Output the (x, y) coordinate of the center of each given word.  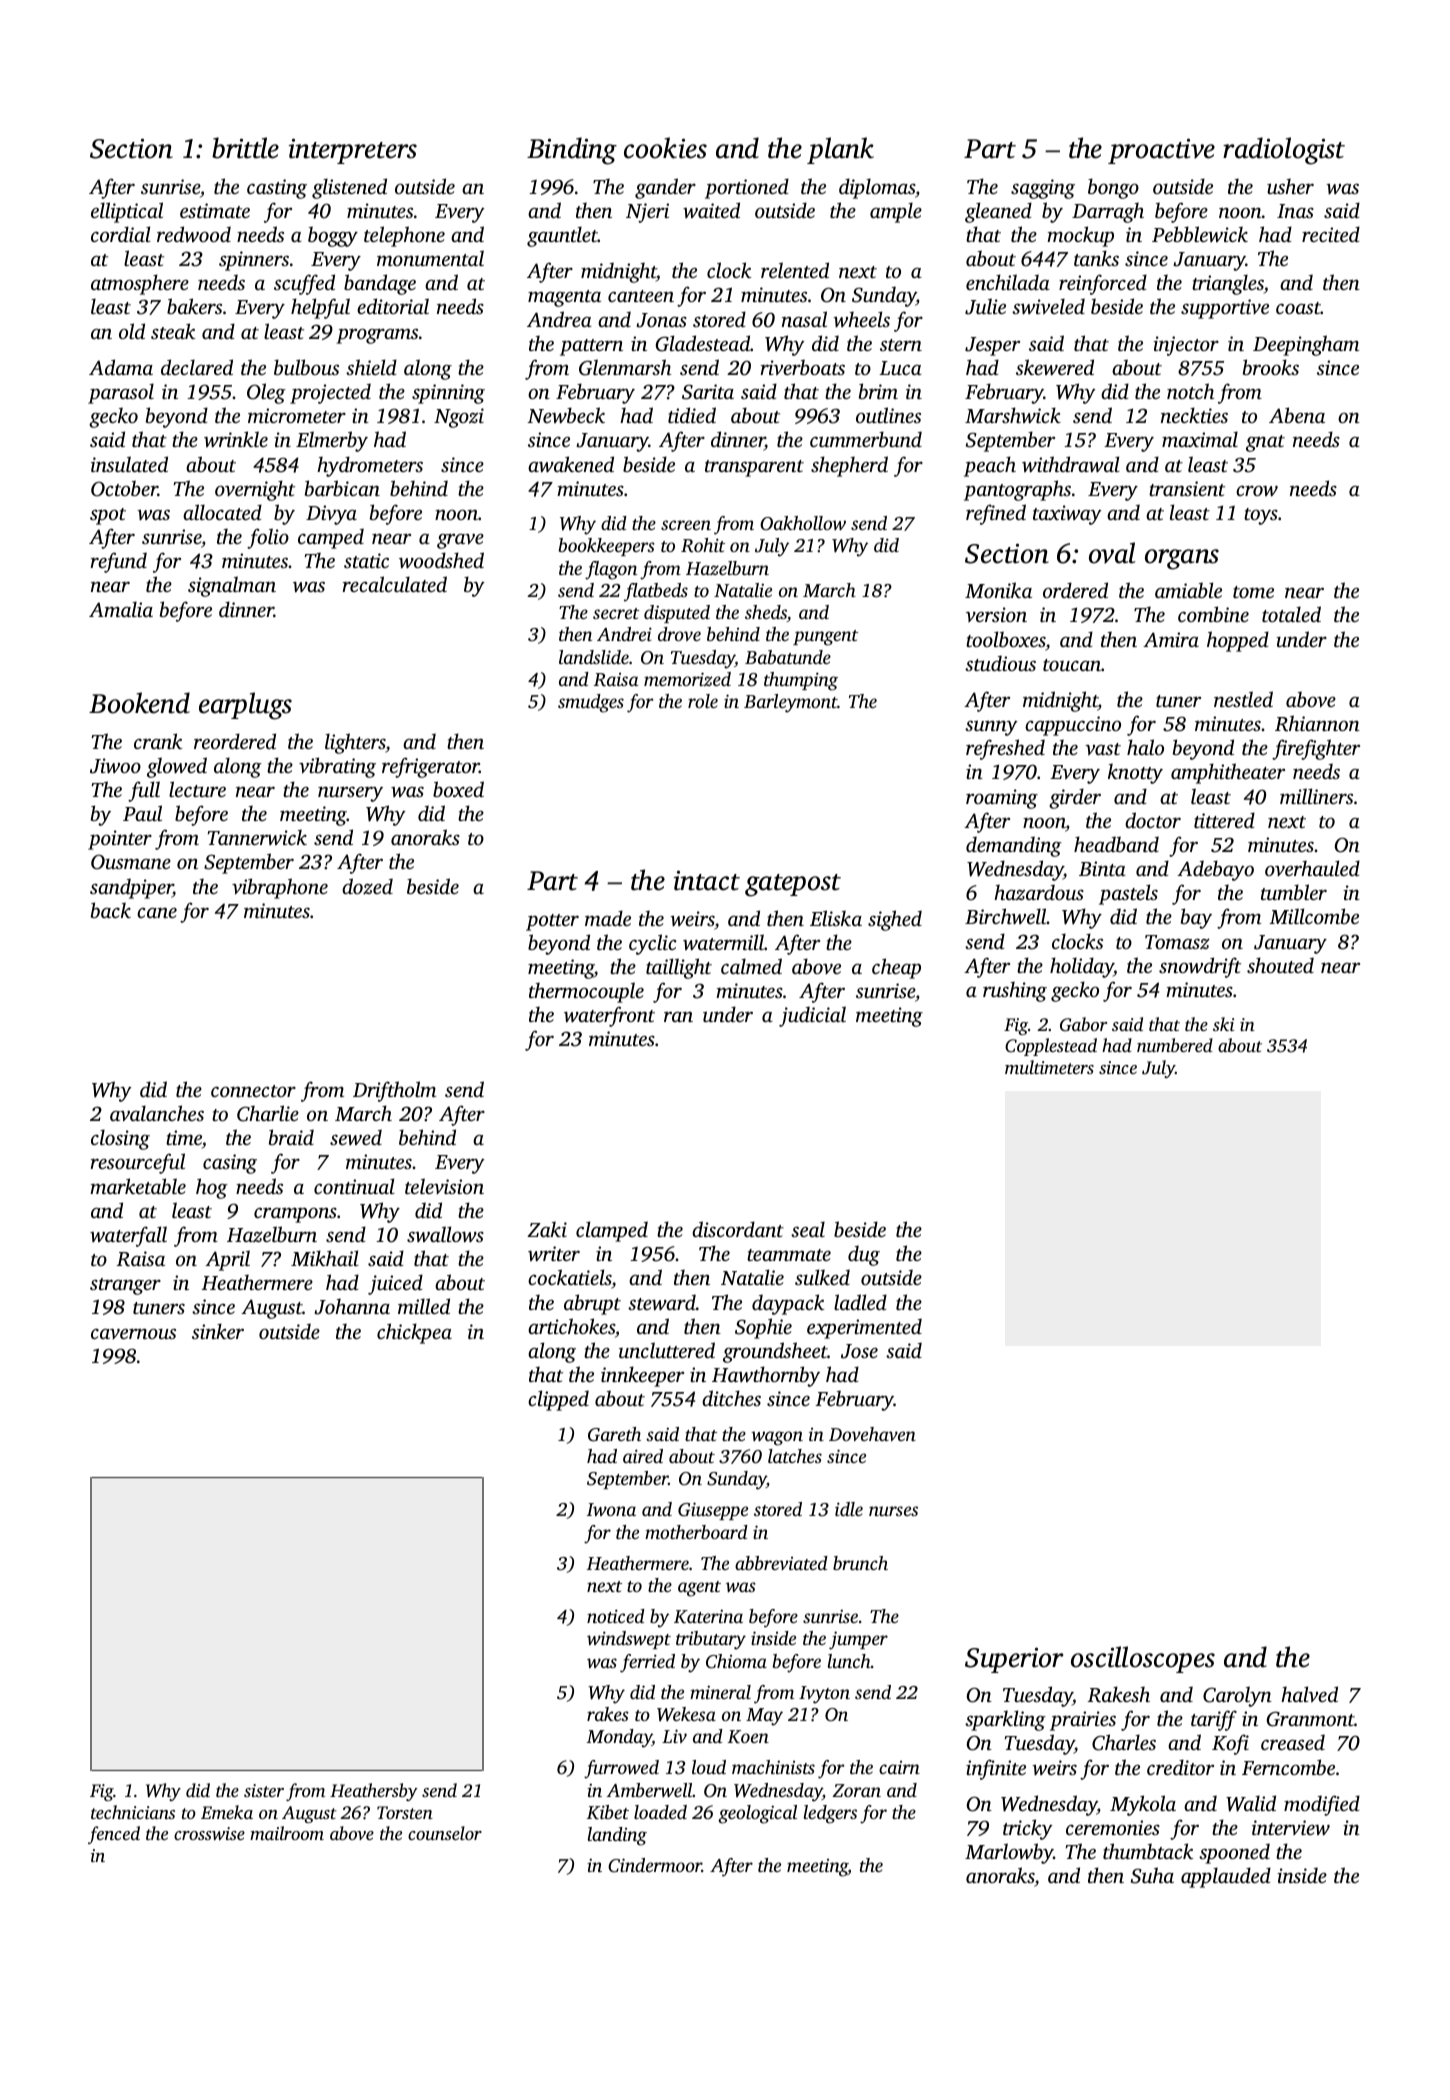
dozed (367, 886)
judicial (812, 1016)
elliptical (127, 212)
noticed (616, 1616)
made (608, 918)
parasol (121, 393)
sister (264, 1790)
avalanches (157, 1113)
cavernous (133, 1333)
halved (1309, 1694)
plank (840, 150)
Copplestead (1051, 1047)
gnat (1265, 443)
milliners (1316, 796)
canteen (641, 296)
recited (1331, 234)
